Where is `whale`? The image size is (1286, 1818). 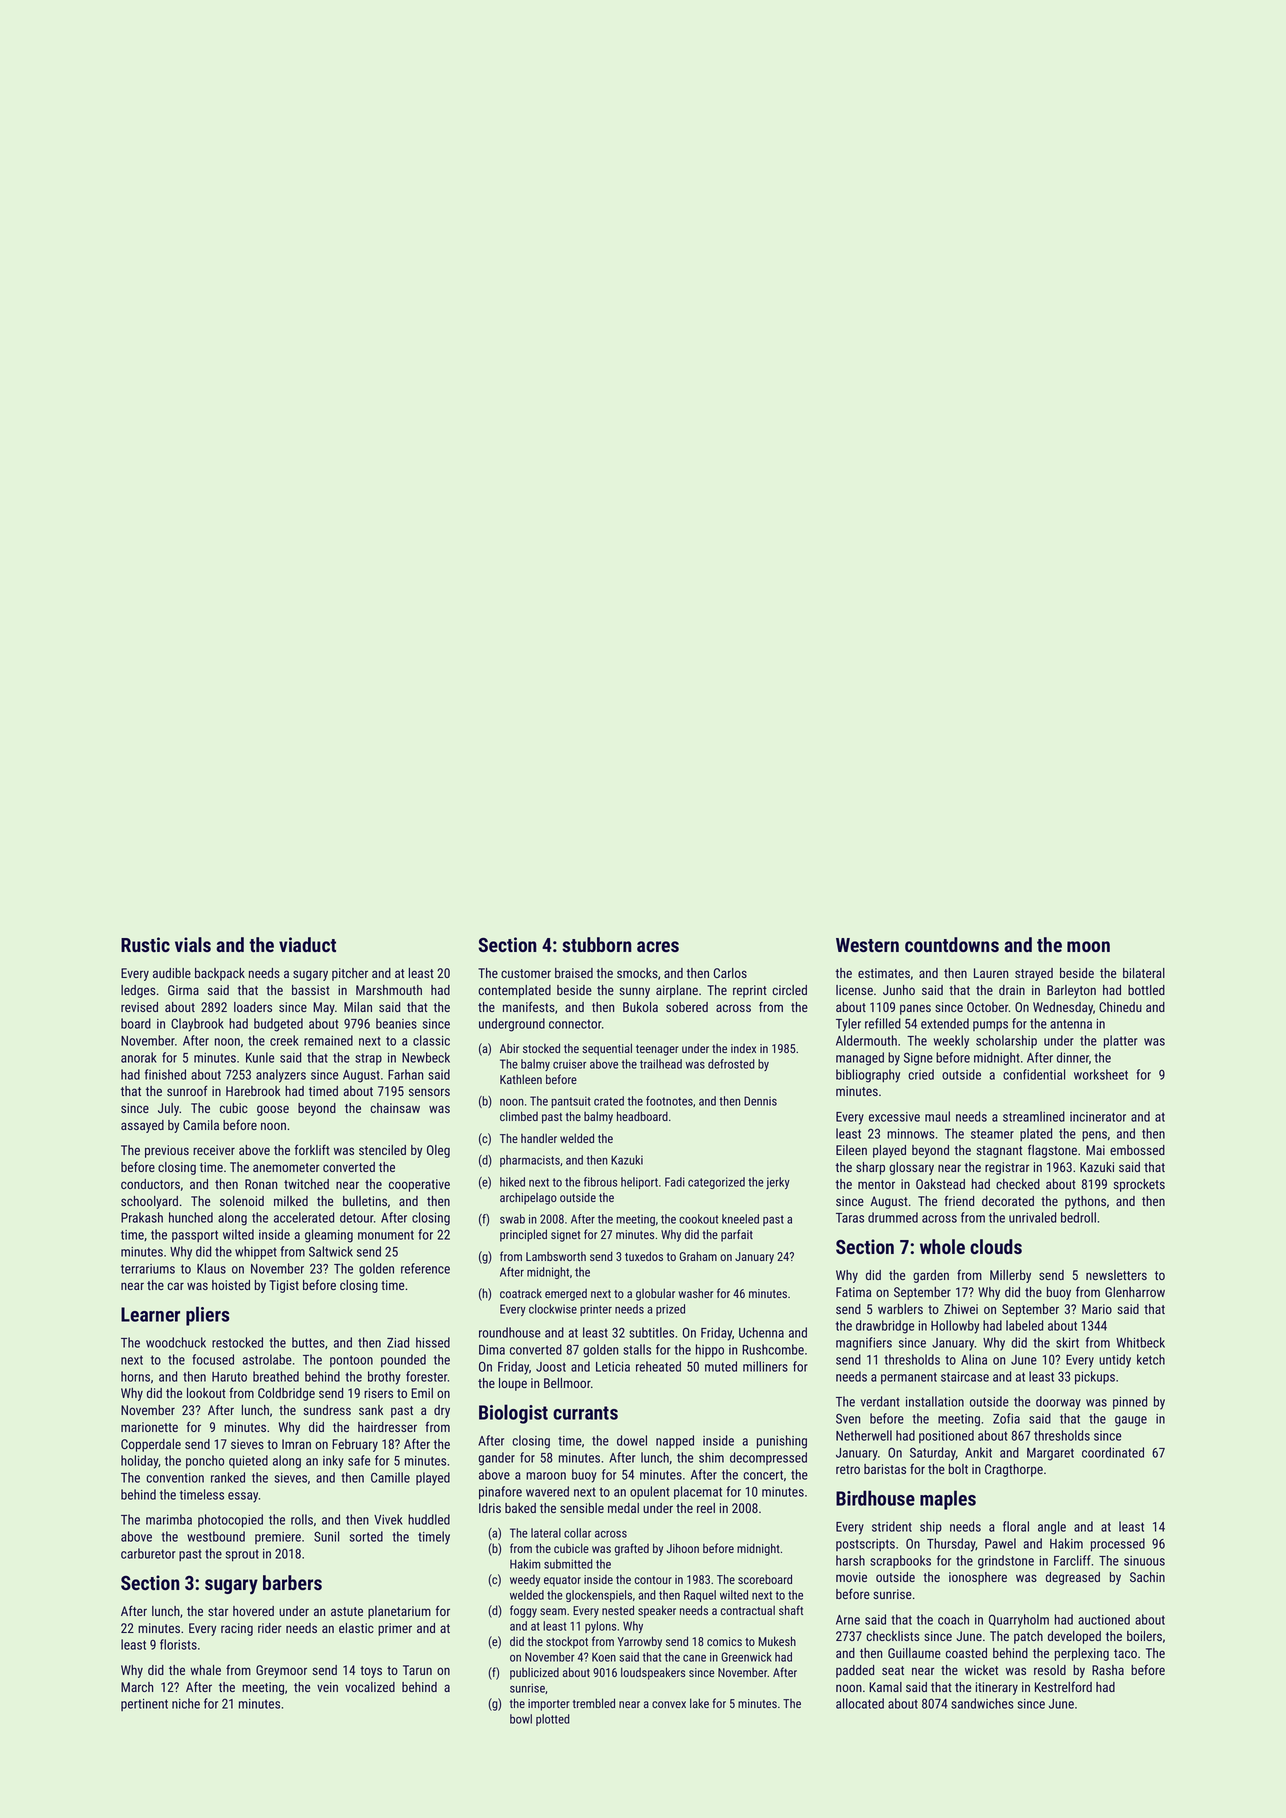
whale is located at coordinates (205, 1670).
